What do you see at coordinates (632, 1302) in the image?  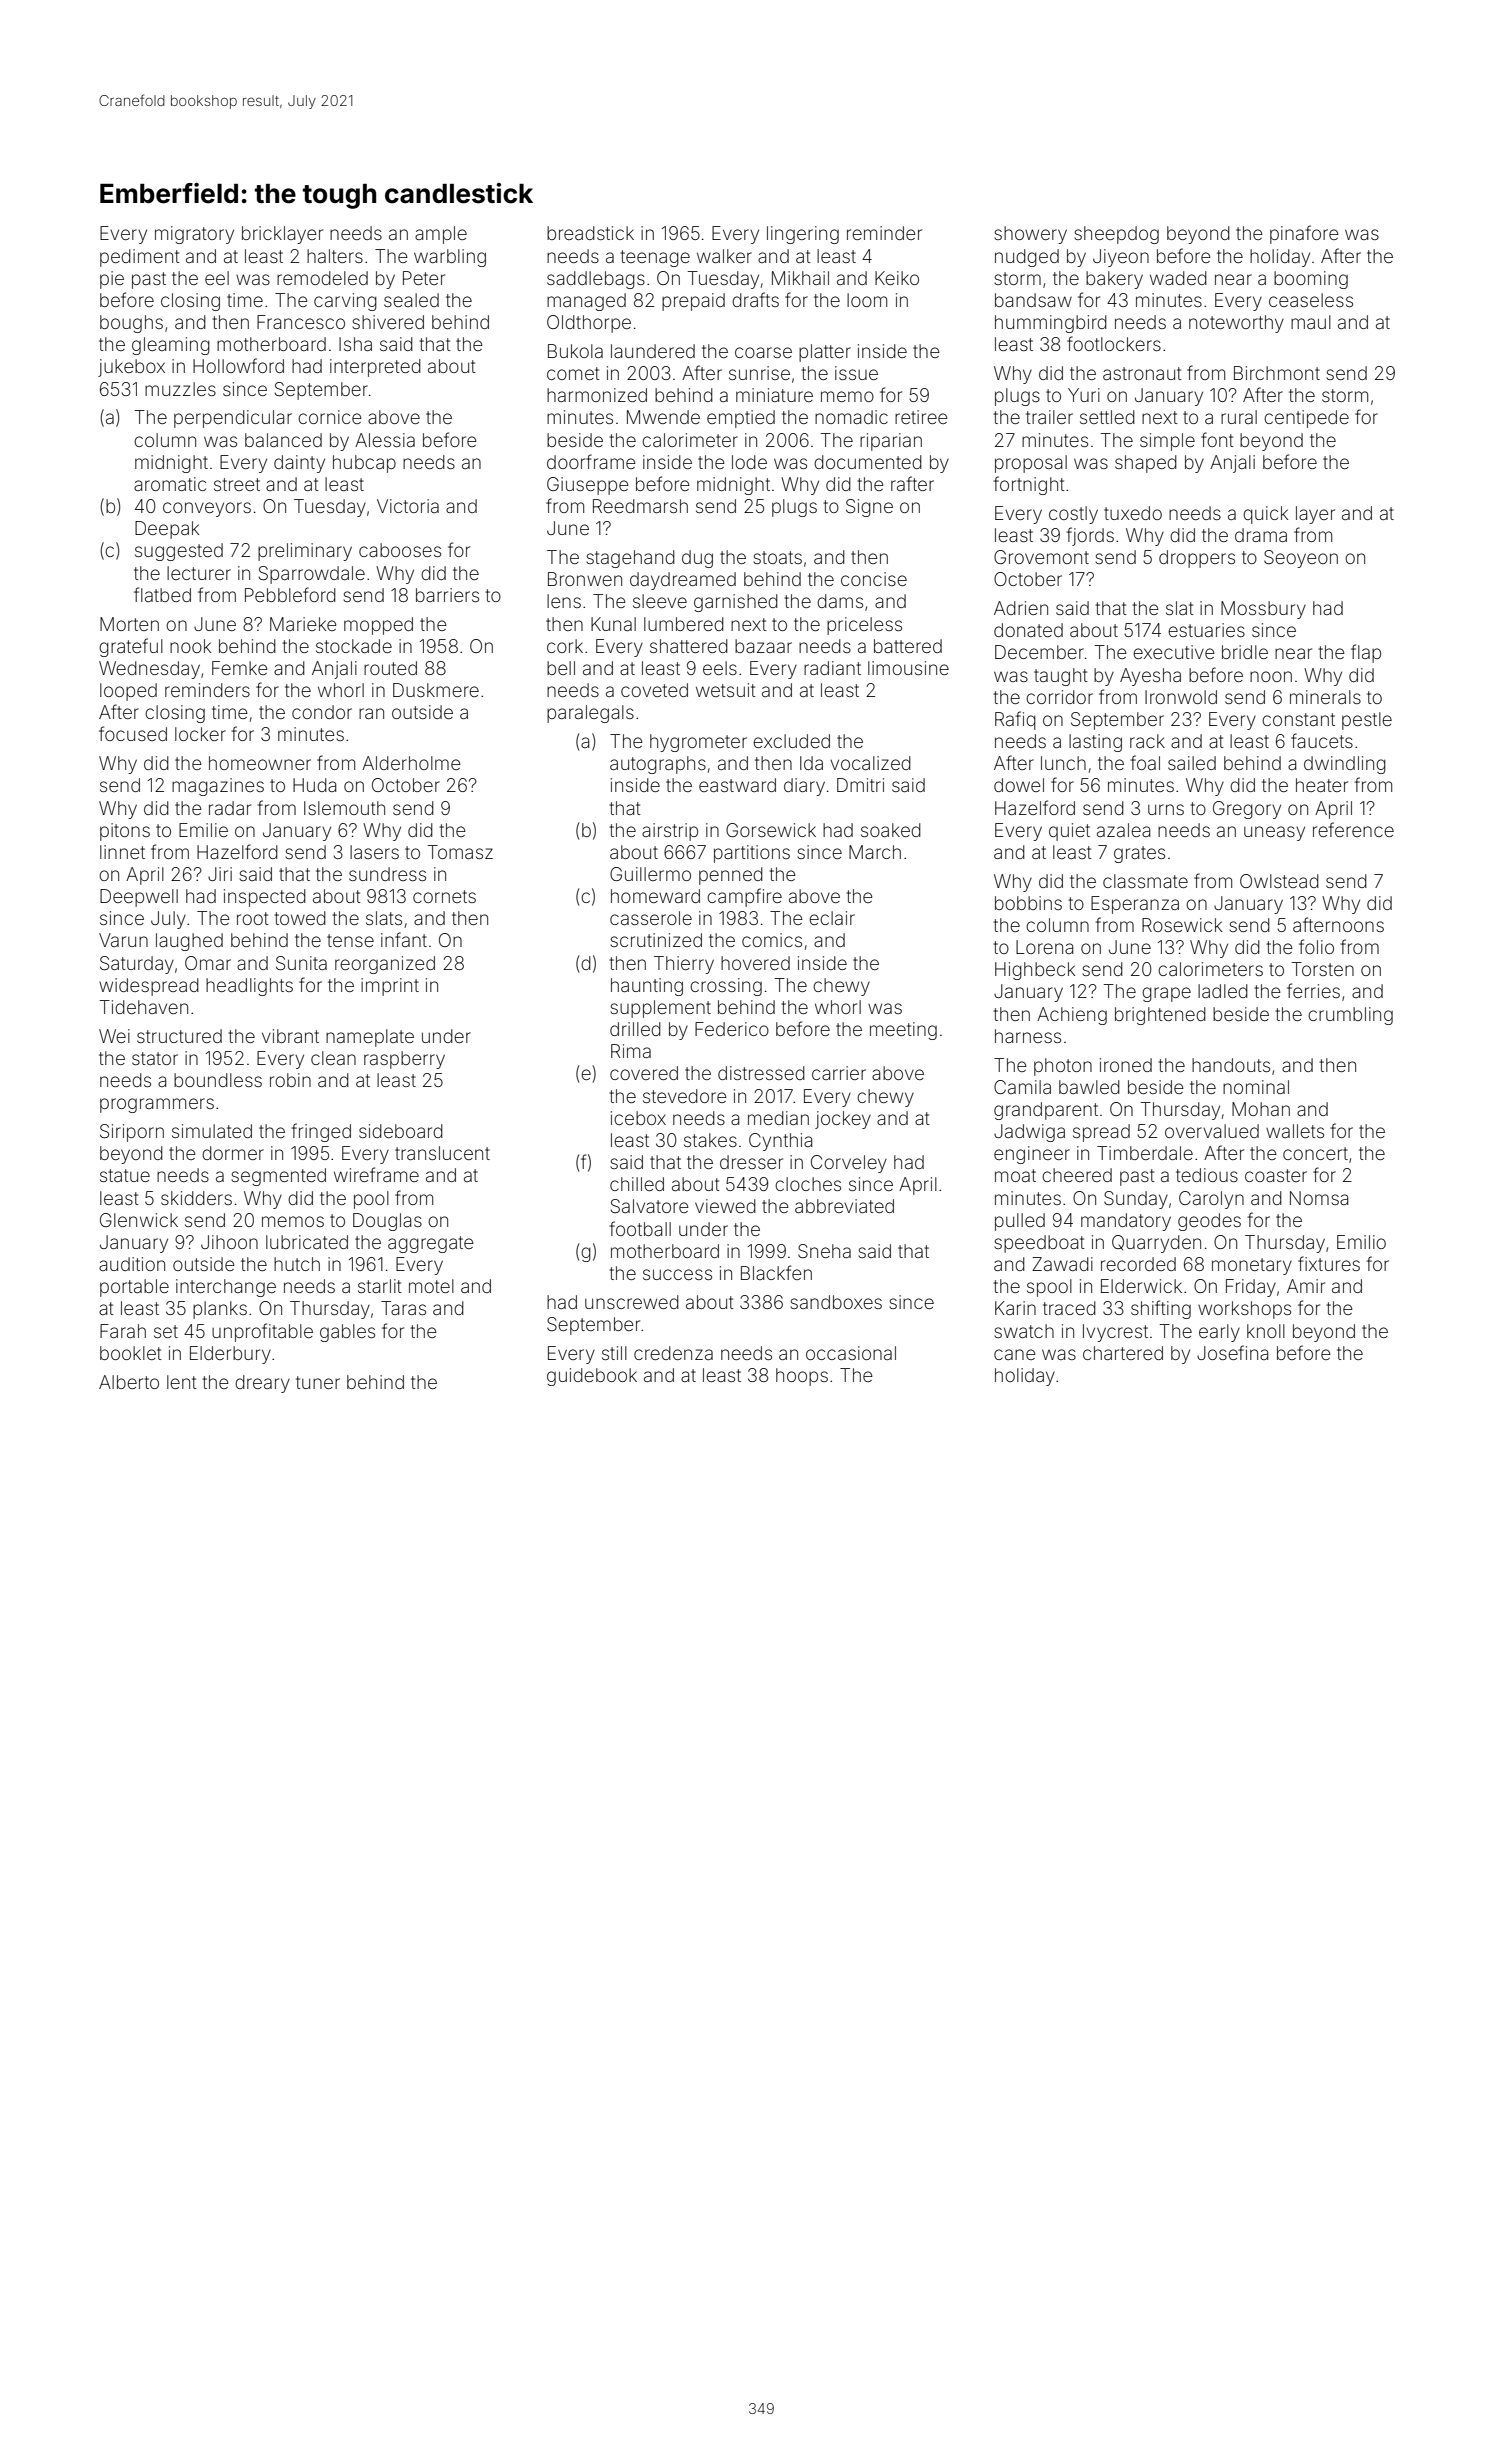 I see `unscrewed` at bounding box center [632, 1302].
